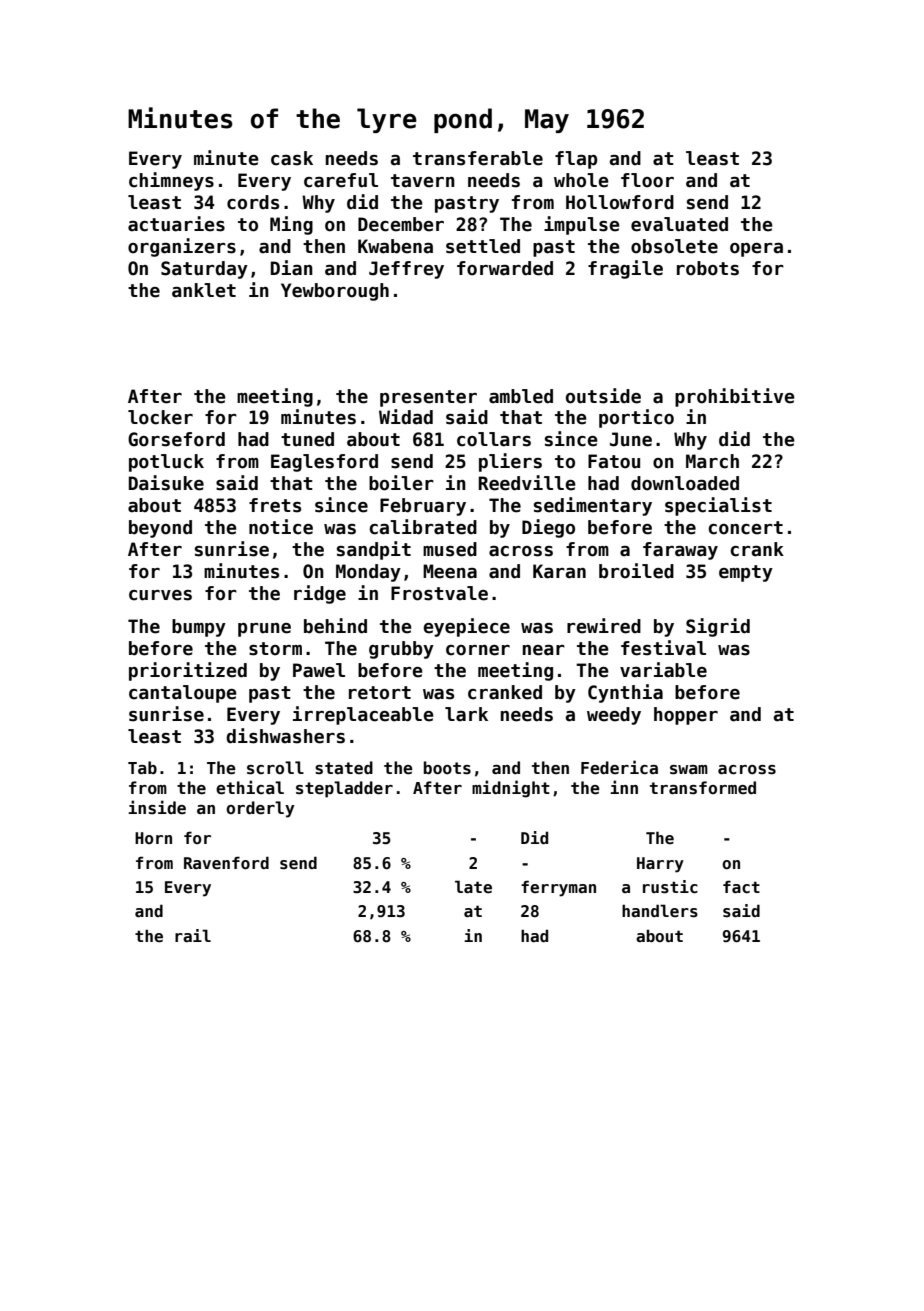  Describe the element at coordinates (142, 767) in the screenshot. I see `Tab` at that location.
